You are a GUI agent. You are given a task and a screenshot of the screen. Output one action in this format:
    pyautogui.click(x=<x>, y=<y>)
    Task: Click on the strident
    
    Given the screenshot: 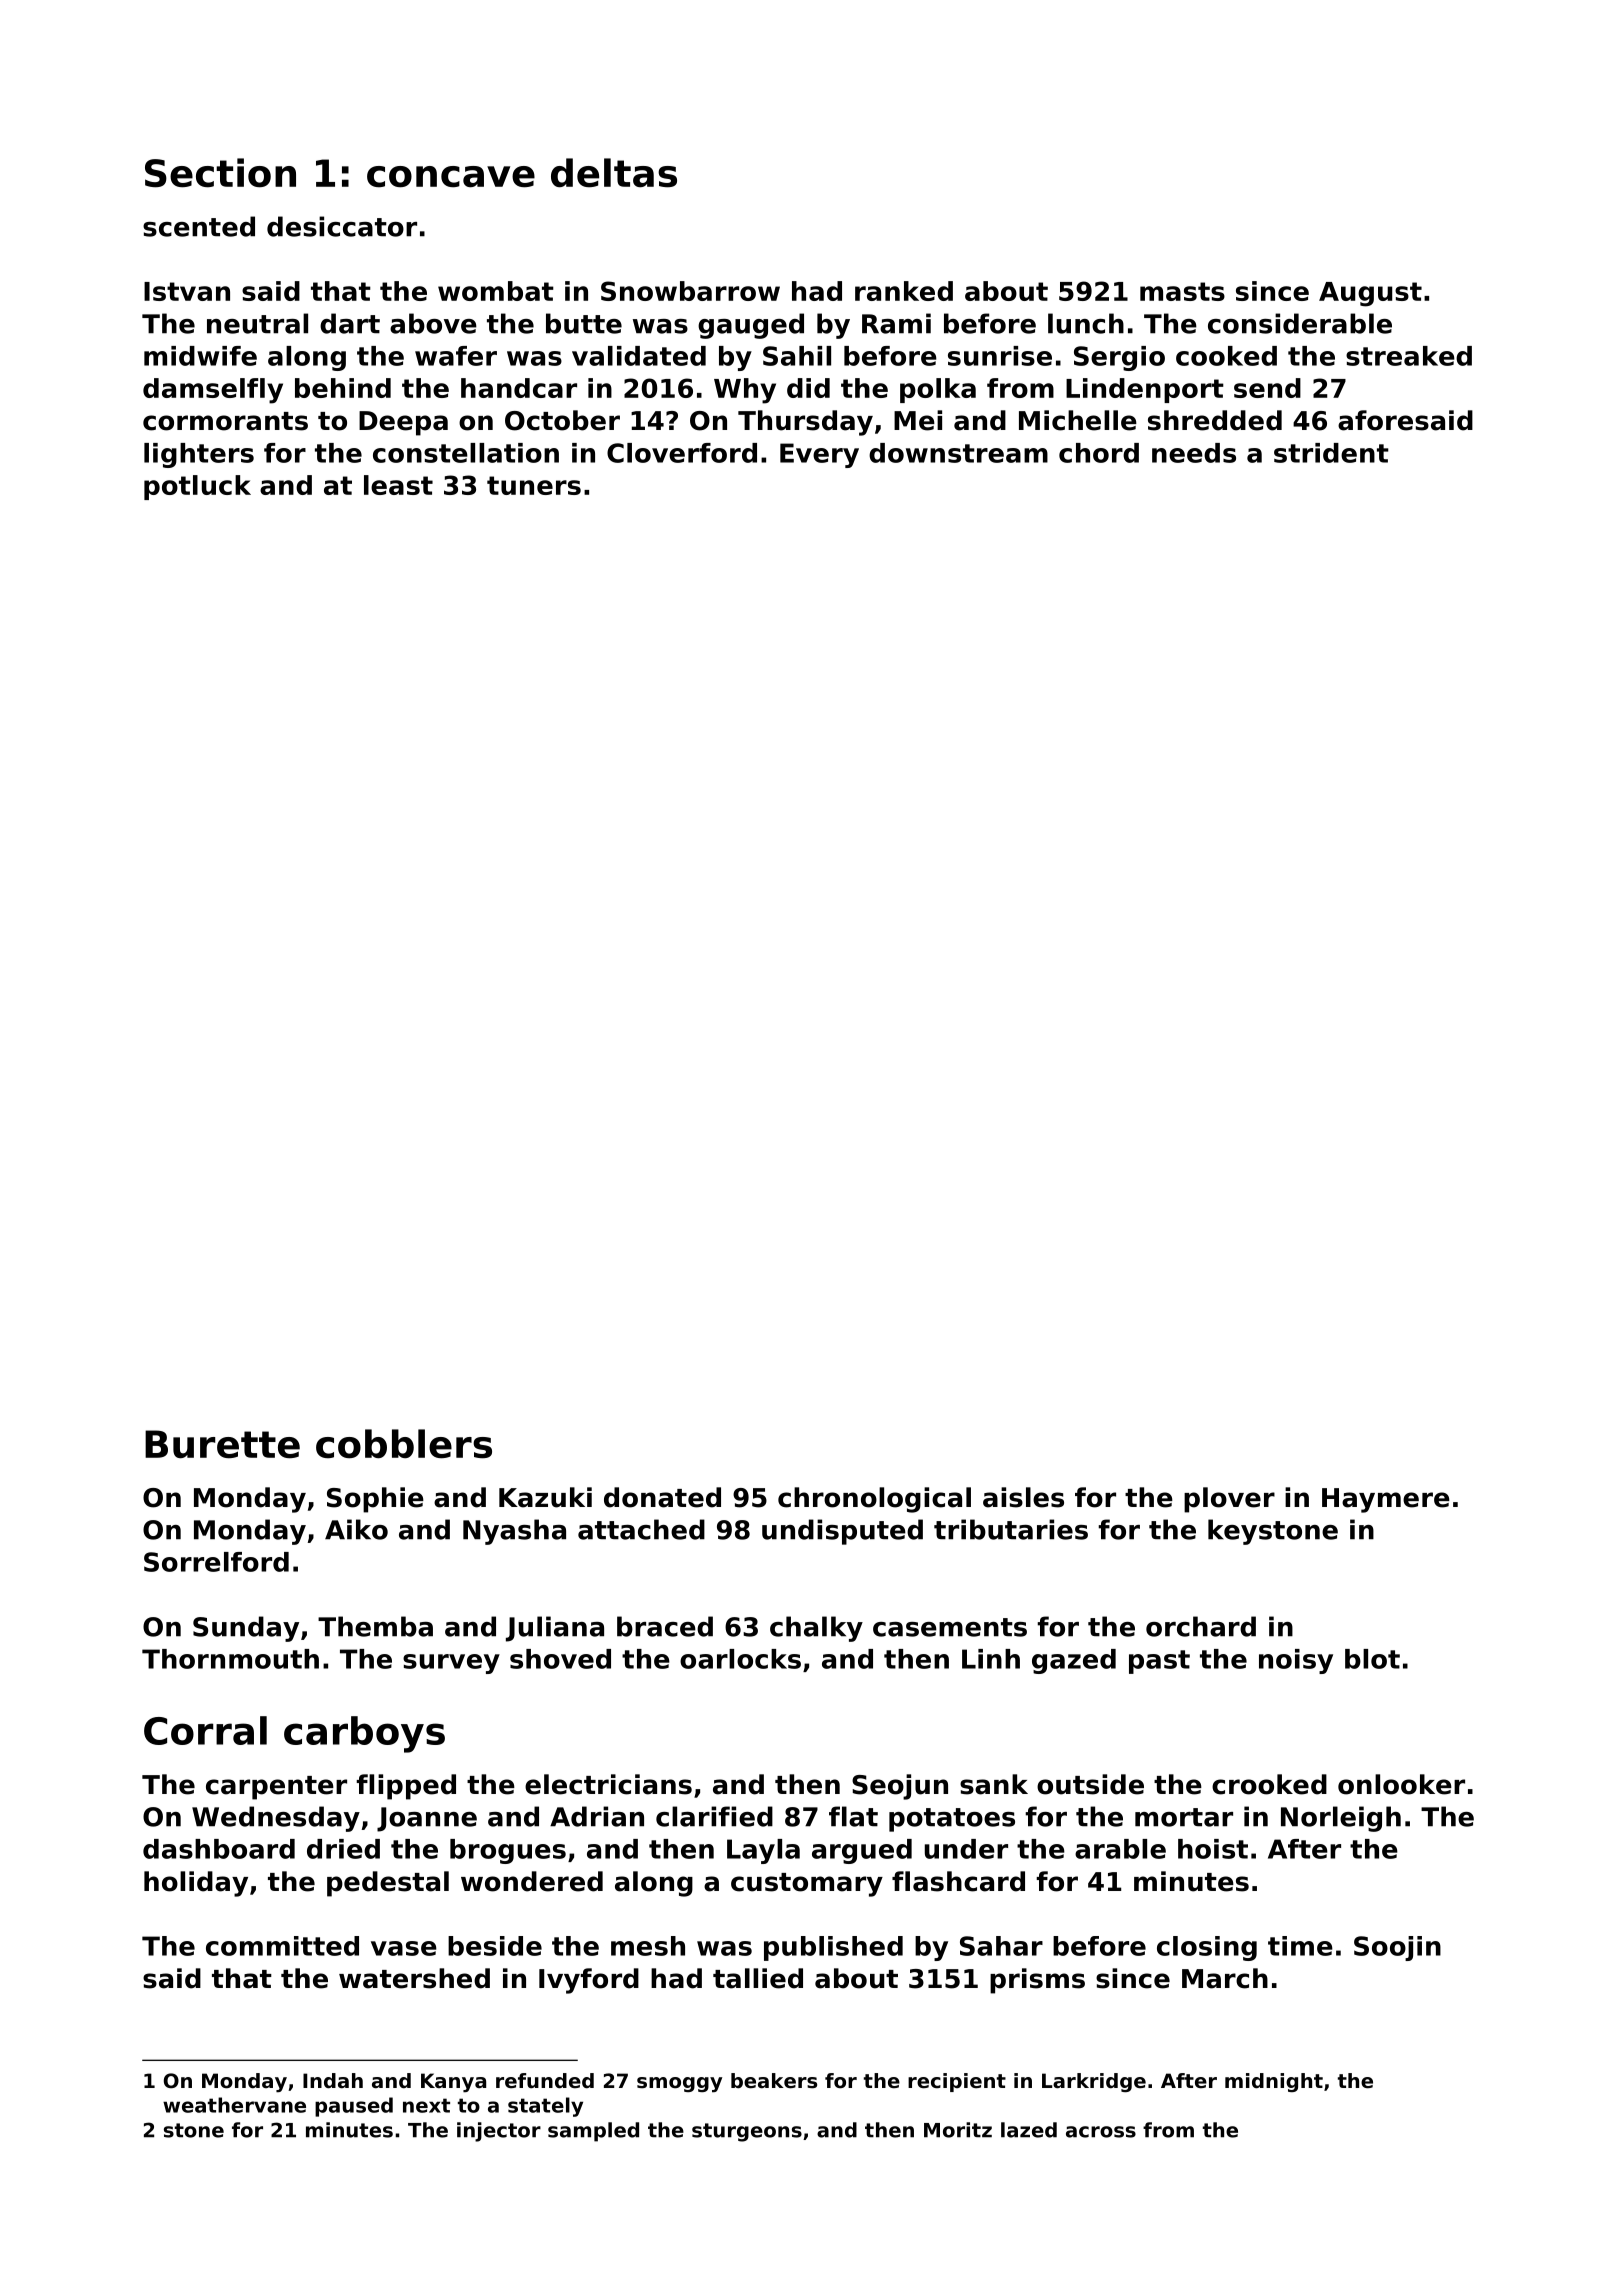 What is the action you would take?
    pyautogui.click(x=1331, y=453)
